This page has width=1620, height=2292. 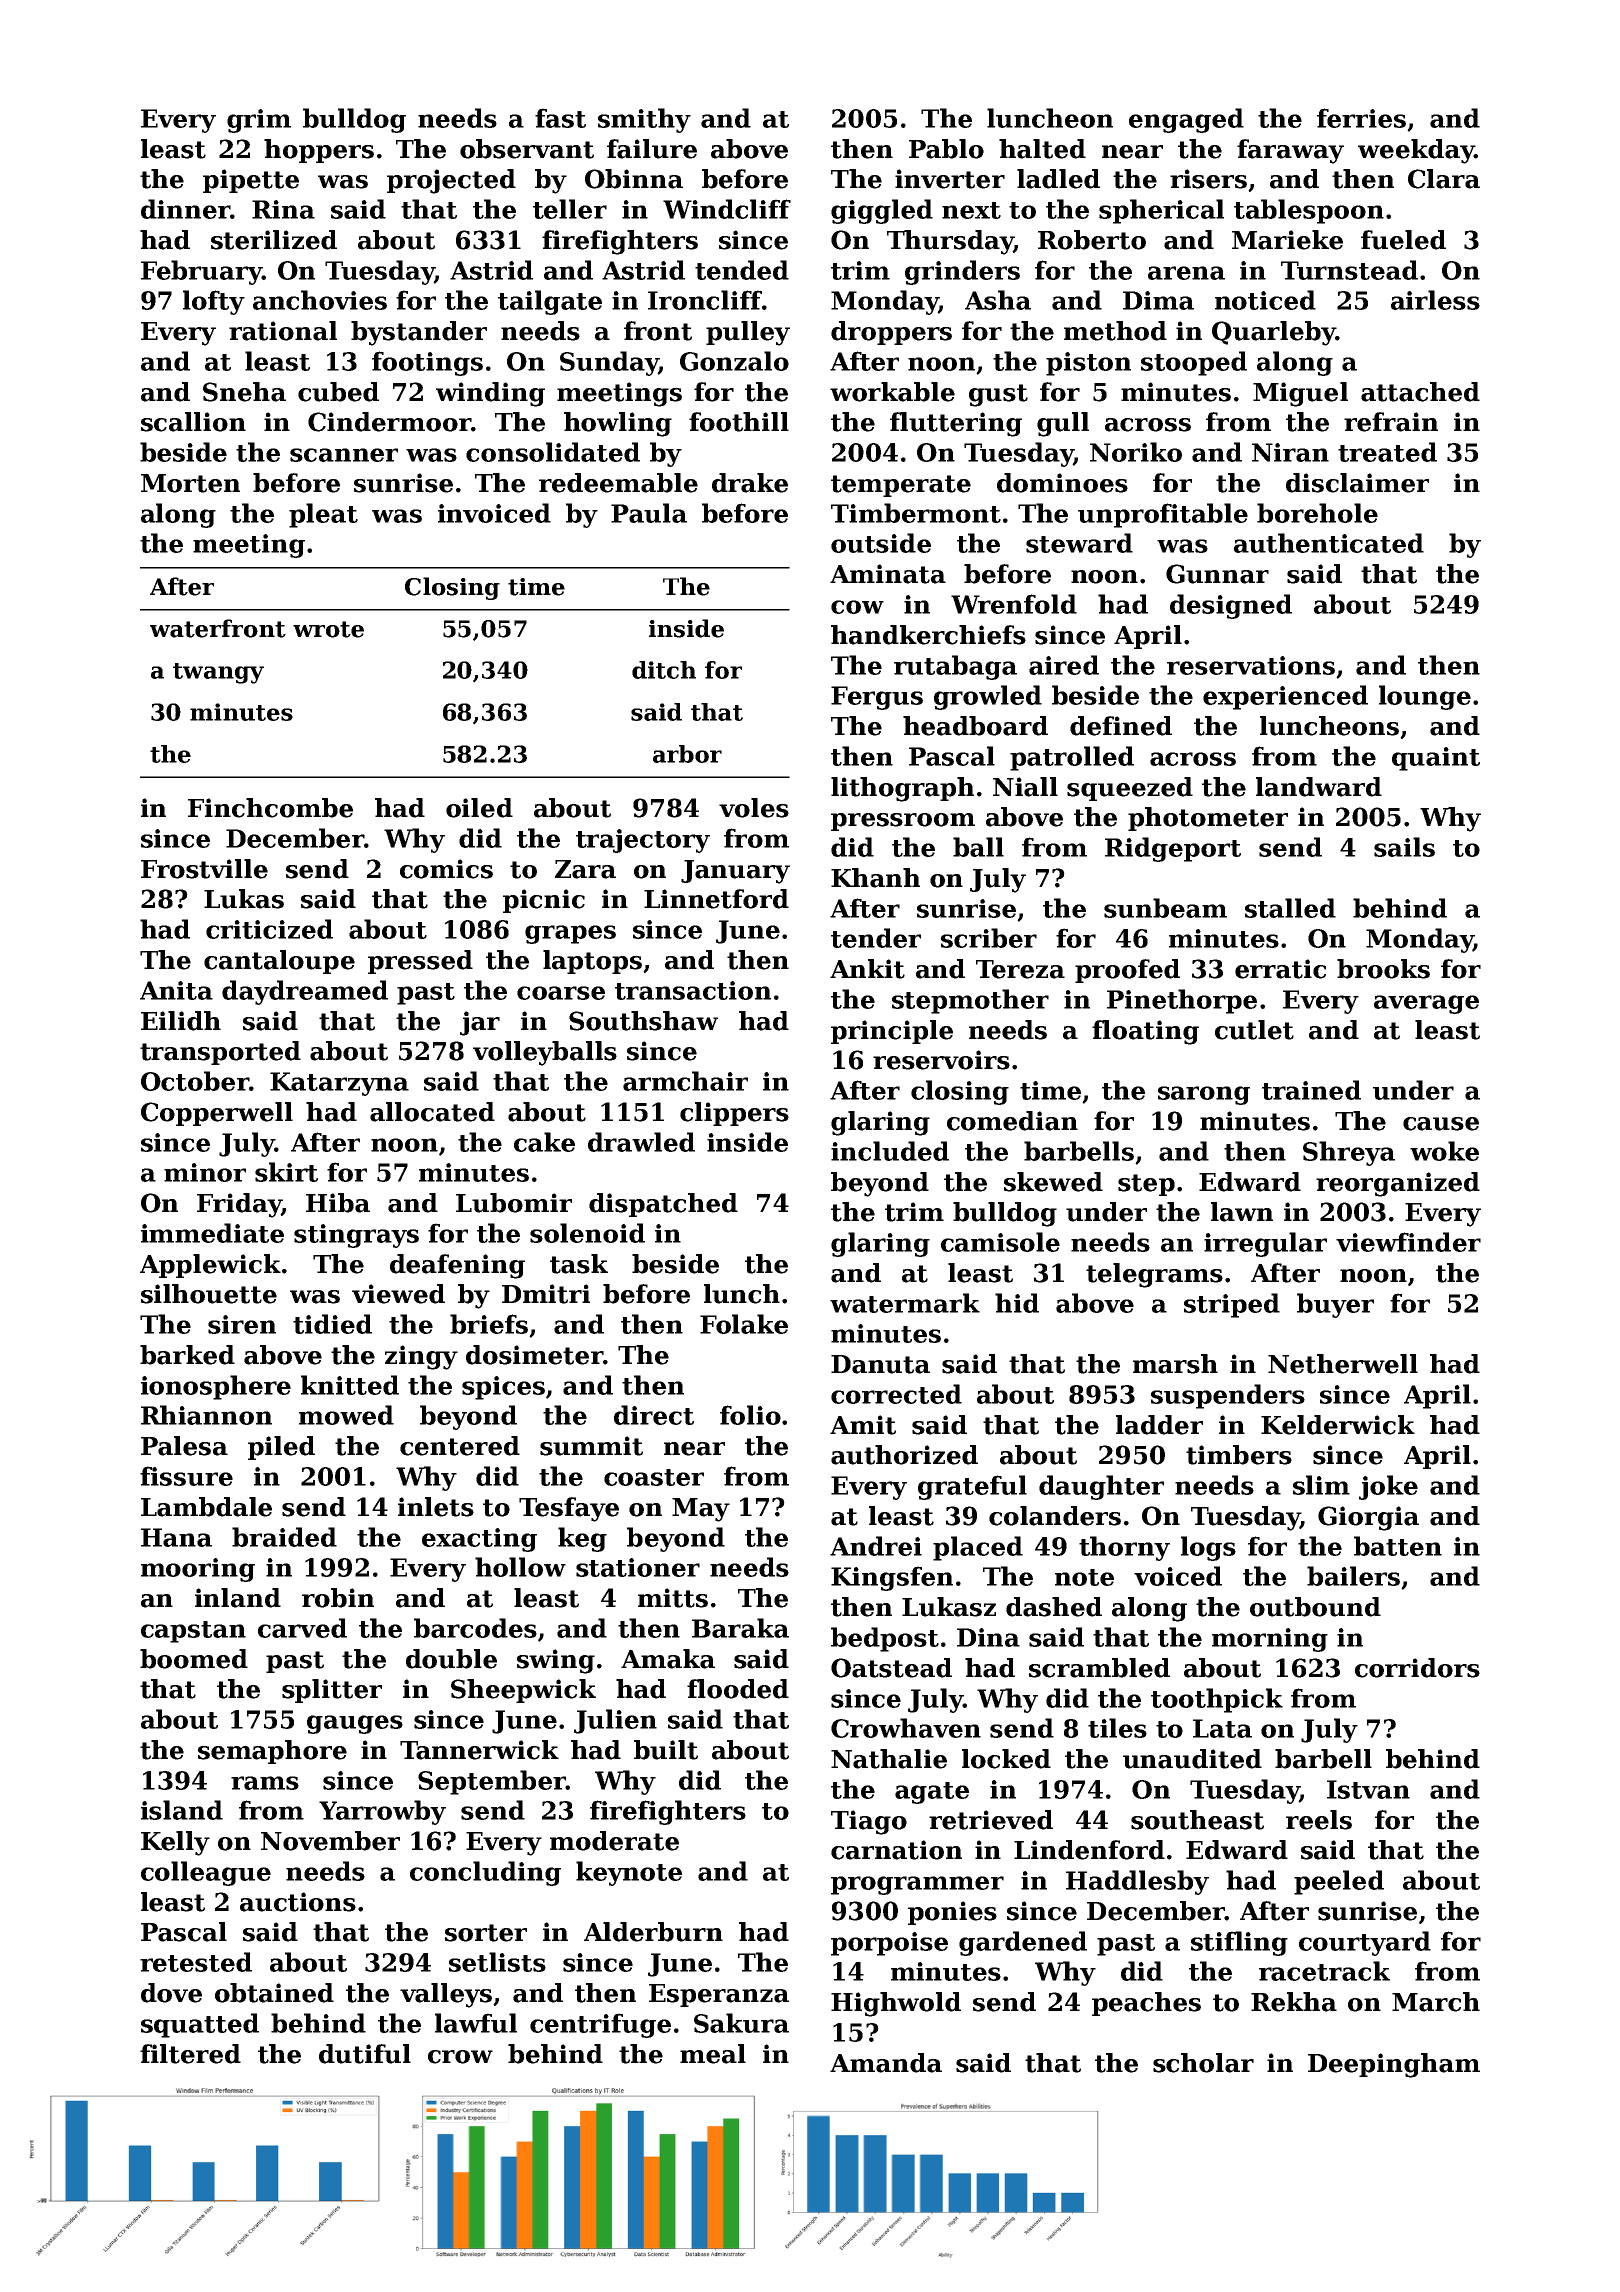 I want to click on brooks, so click(x=1383, y=969).
